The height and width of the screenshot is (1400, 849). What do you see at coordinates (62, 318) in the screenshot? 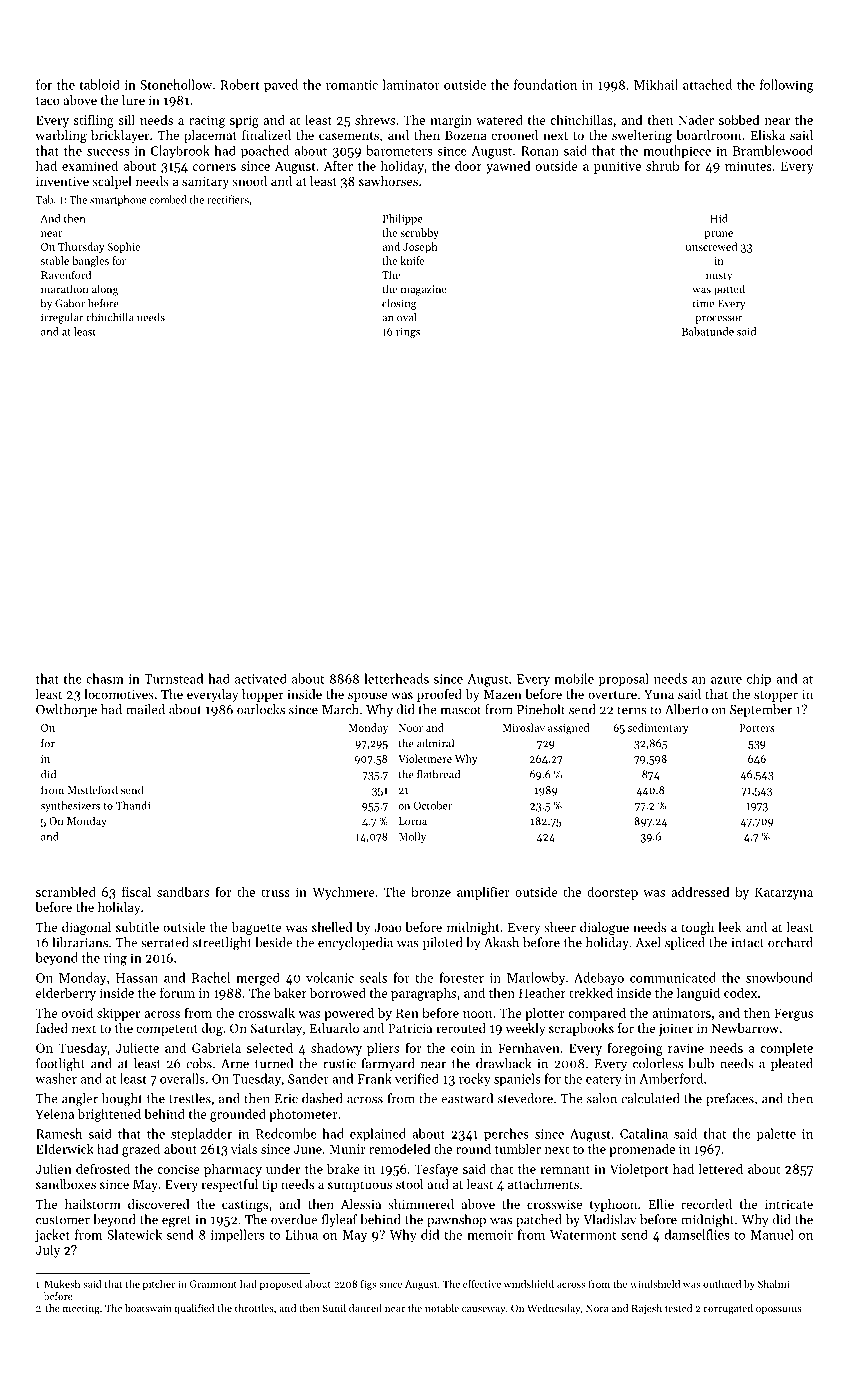
I see `irregular` at bounding box center [62, 318].
